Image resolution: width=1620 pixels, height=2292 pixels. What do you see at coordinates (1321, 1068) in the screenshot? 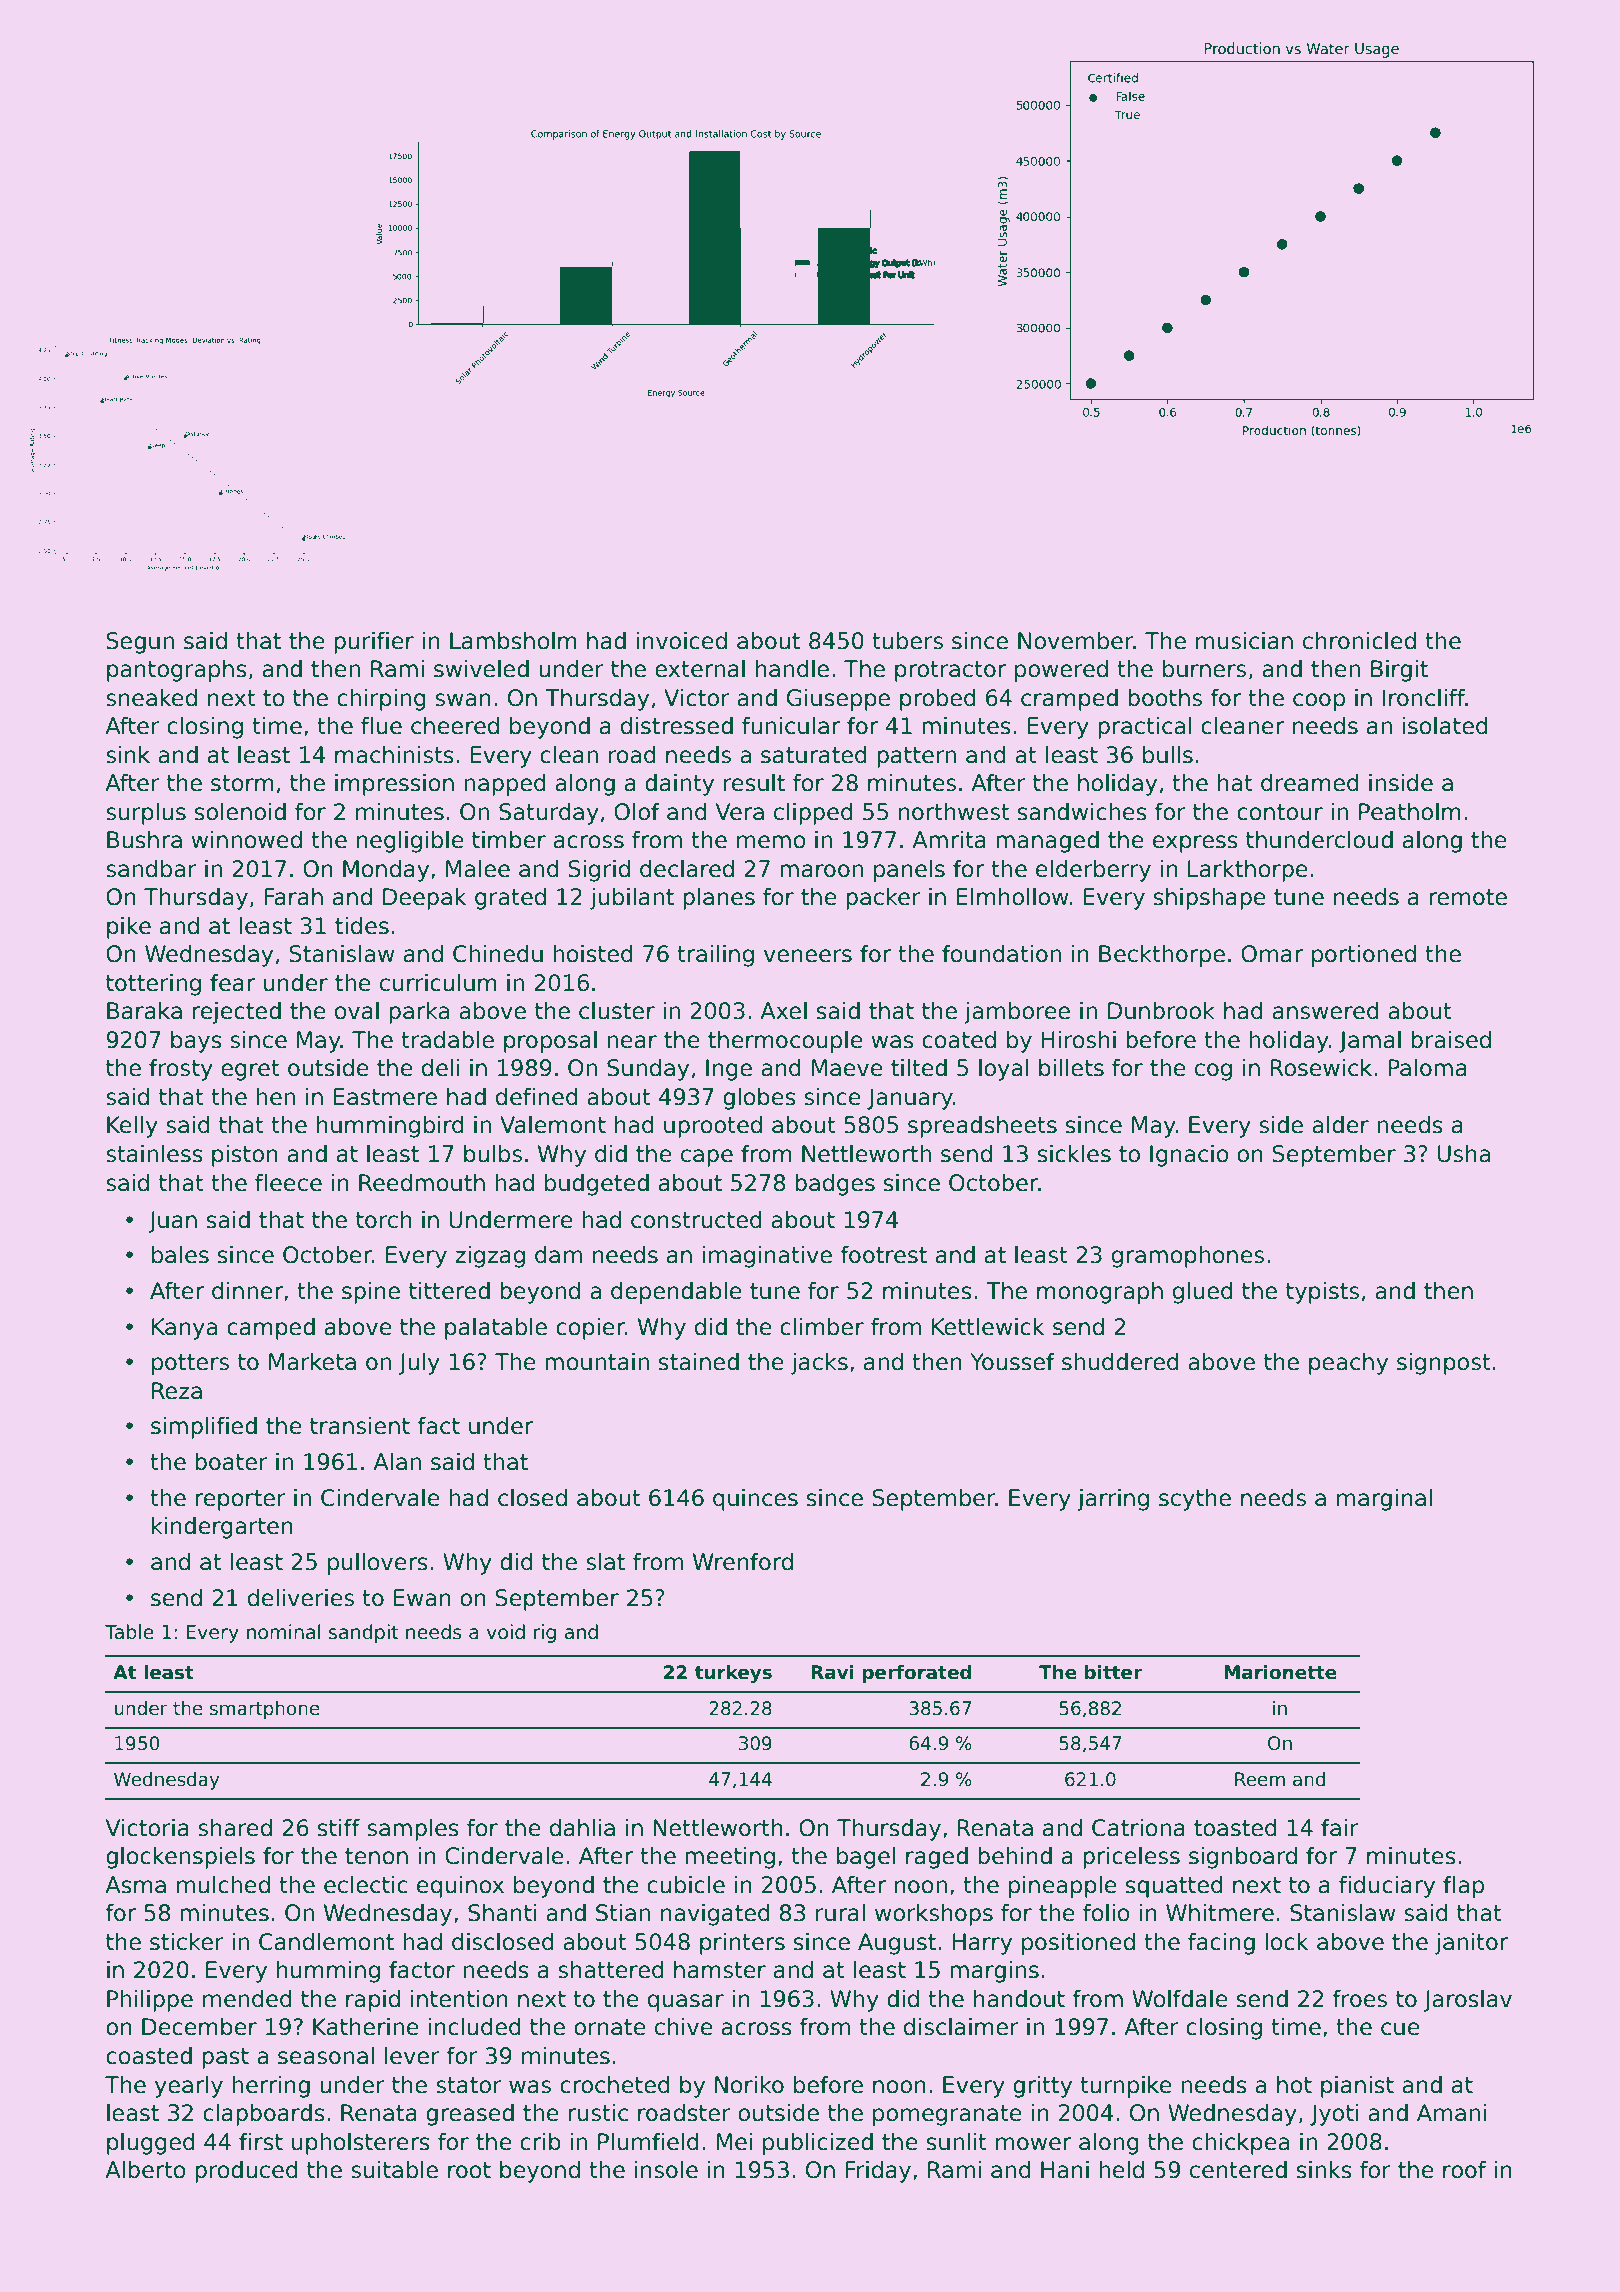
I see `Rosewick` at bounding box center [1321, 1068].
